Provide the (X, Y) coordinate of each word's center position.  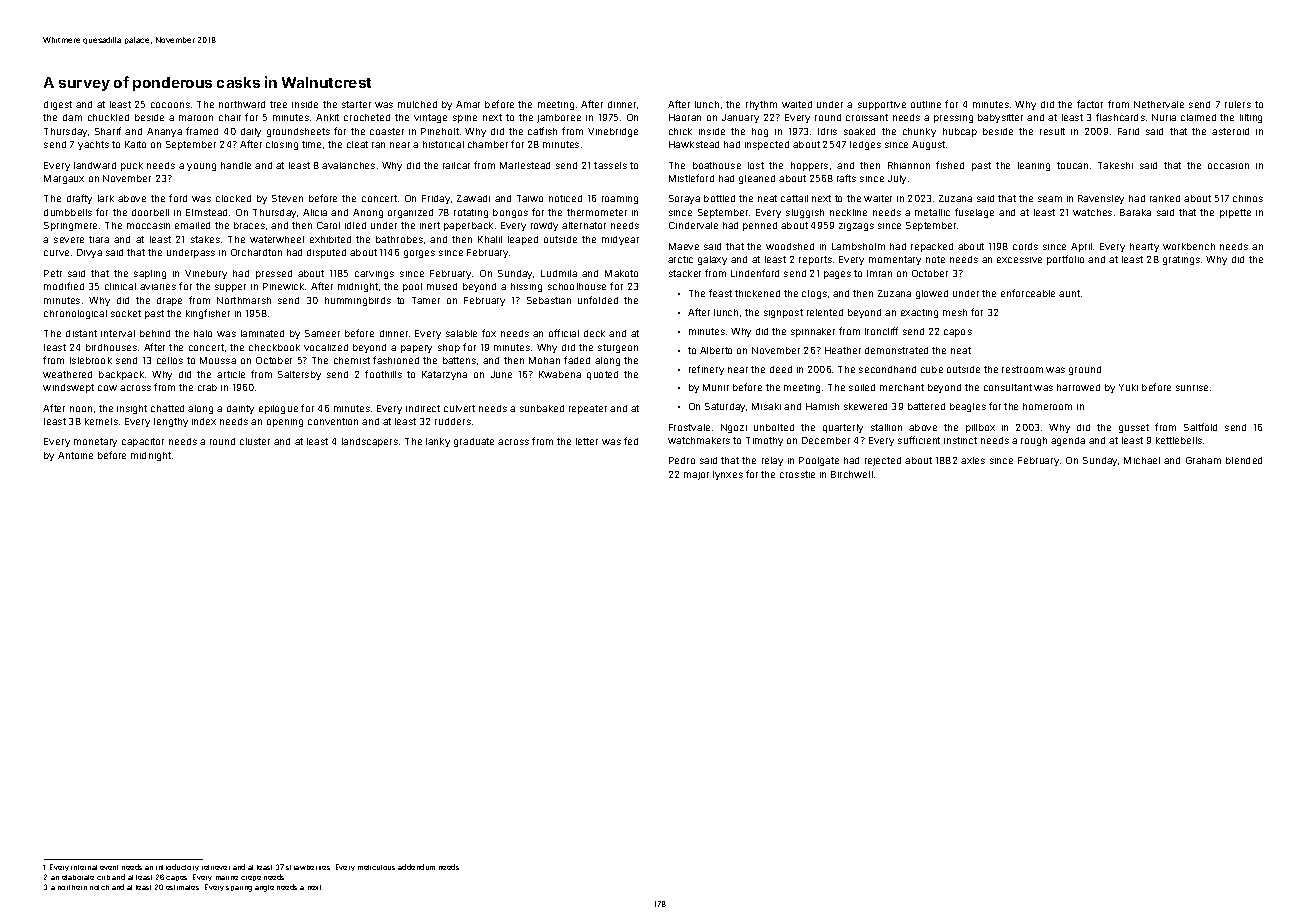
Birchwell (852, 474)
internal (84, 867)
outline (926, 104)
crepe (251, 878)
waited (797, 104)
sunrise (1192, 388)
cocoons (170, 105)
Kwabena (560, 374)
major (696, 476)
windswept (68, 388)
